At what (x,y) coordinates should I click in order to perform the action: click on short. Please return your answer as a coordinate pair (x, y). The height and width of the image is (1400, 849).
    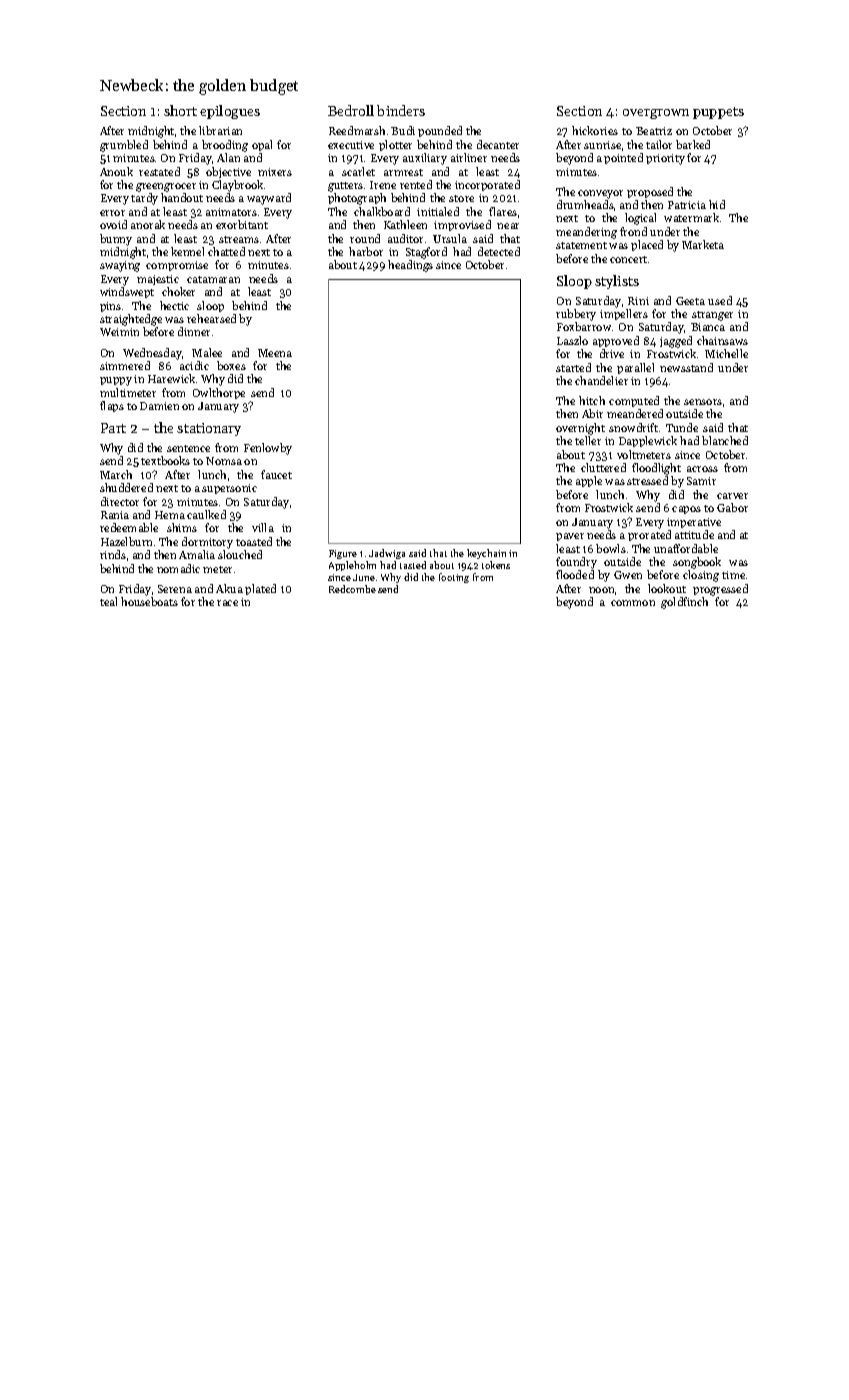
    Looking at the image, I should click on (180, 110).
